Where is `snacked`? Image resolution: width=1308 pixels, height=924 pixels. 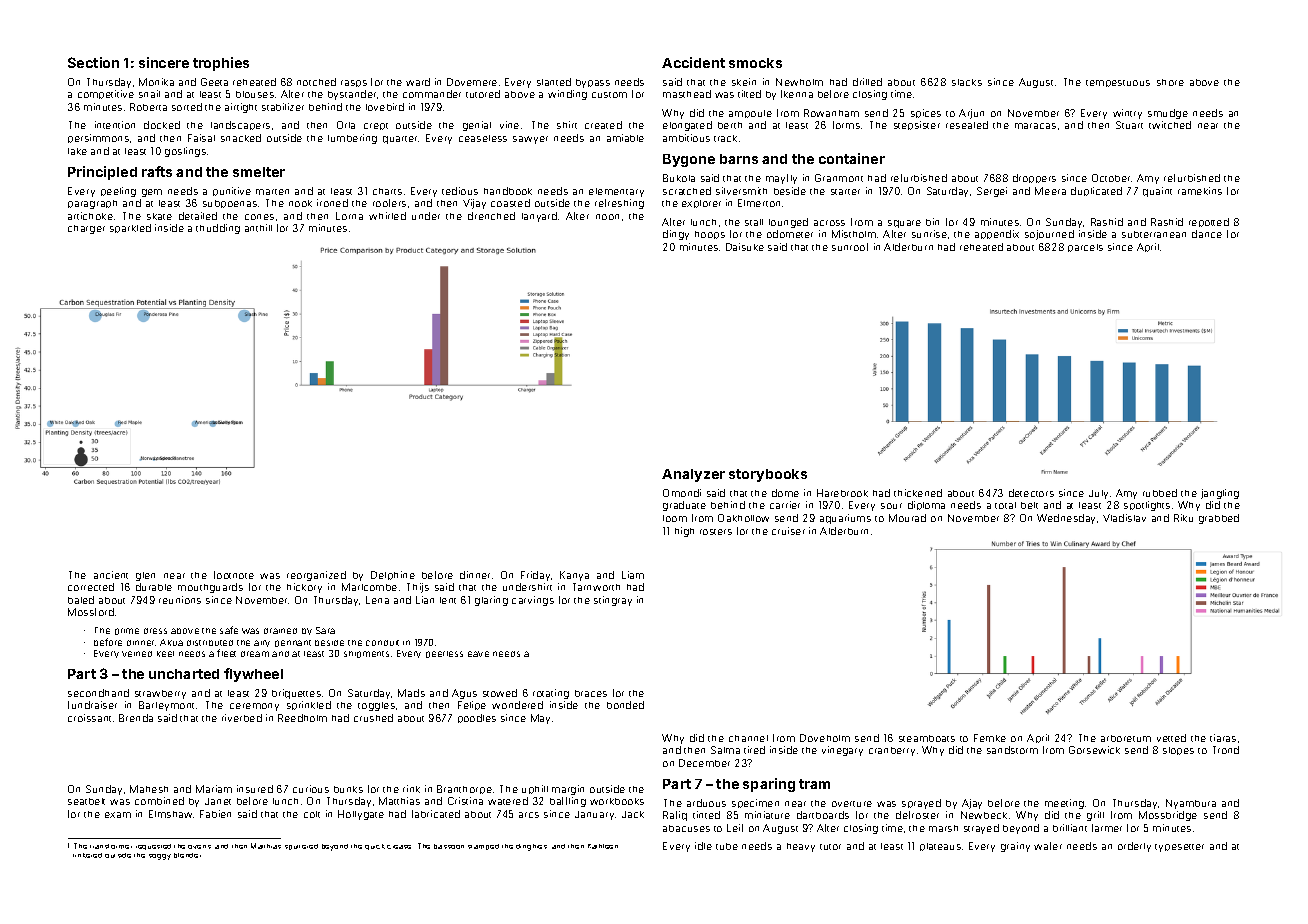
snacked is located at coordinates (241, 138).
